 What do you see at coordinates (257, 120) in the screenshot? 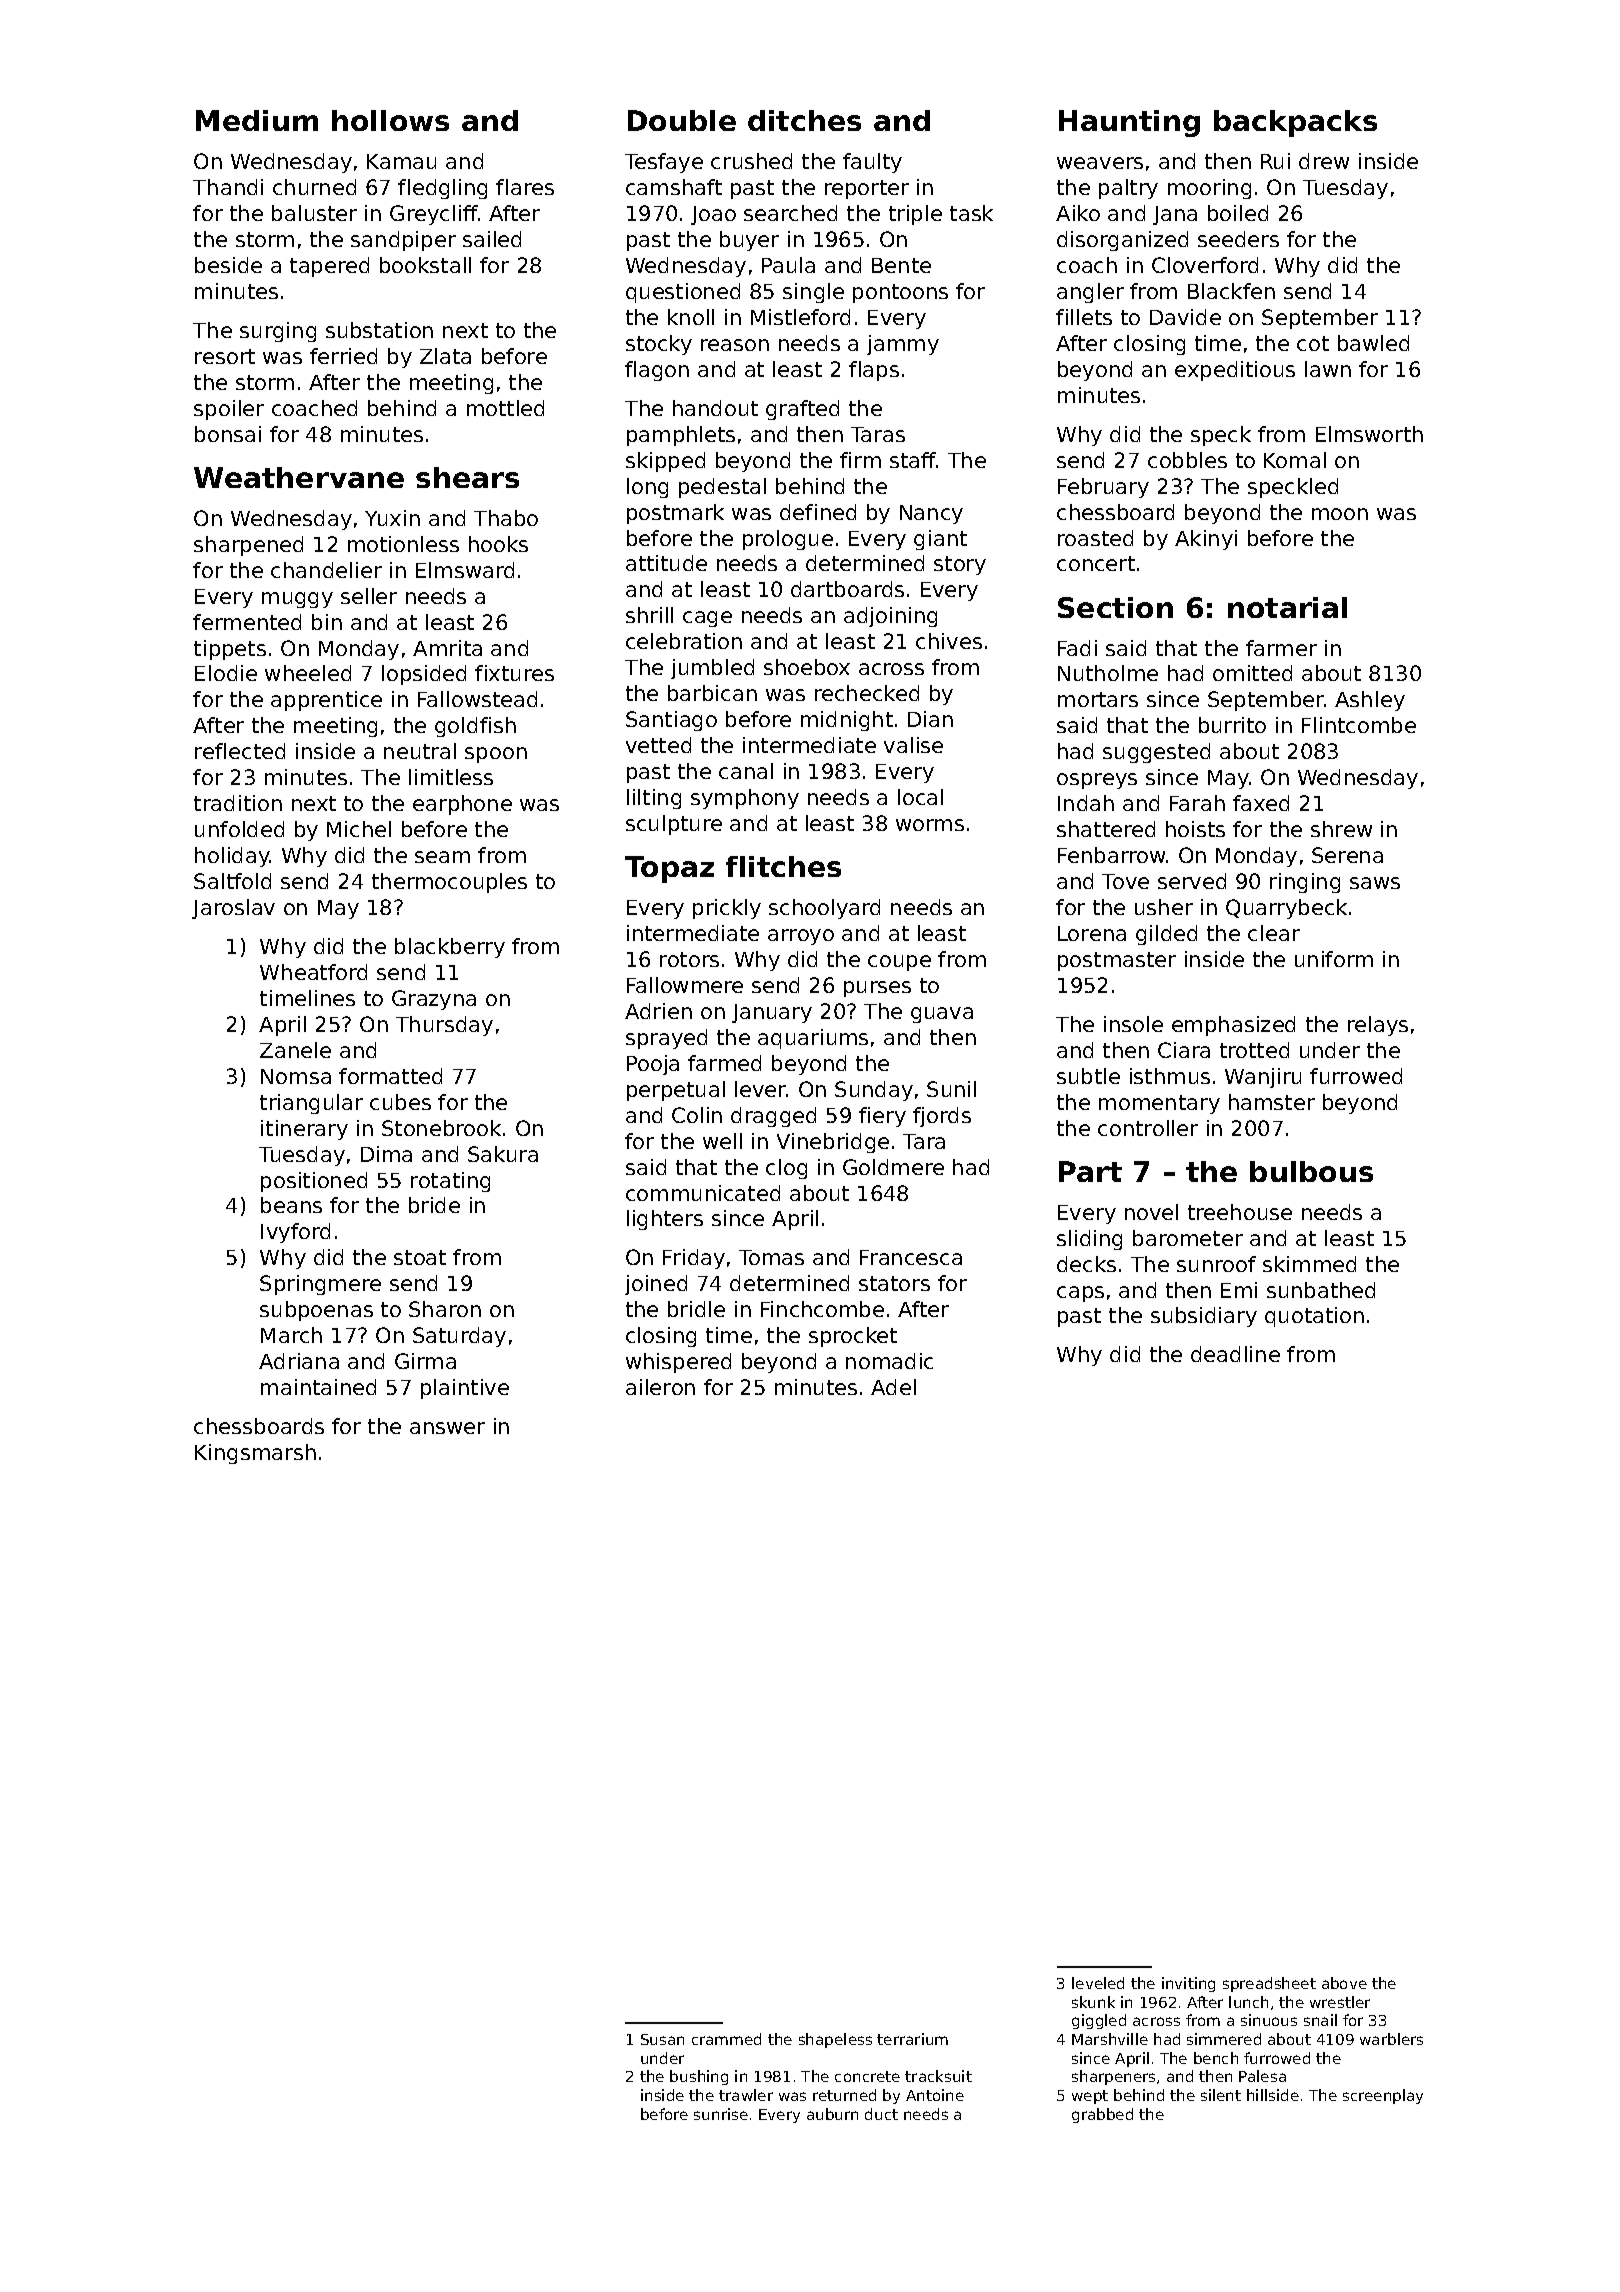
I see `Medium` at bounding box center [257, 120].
